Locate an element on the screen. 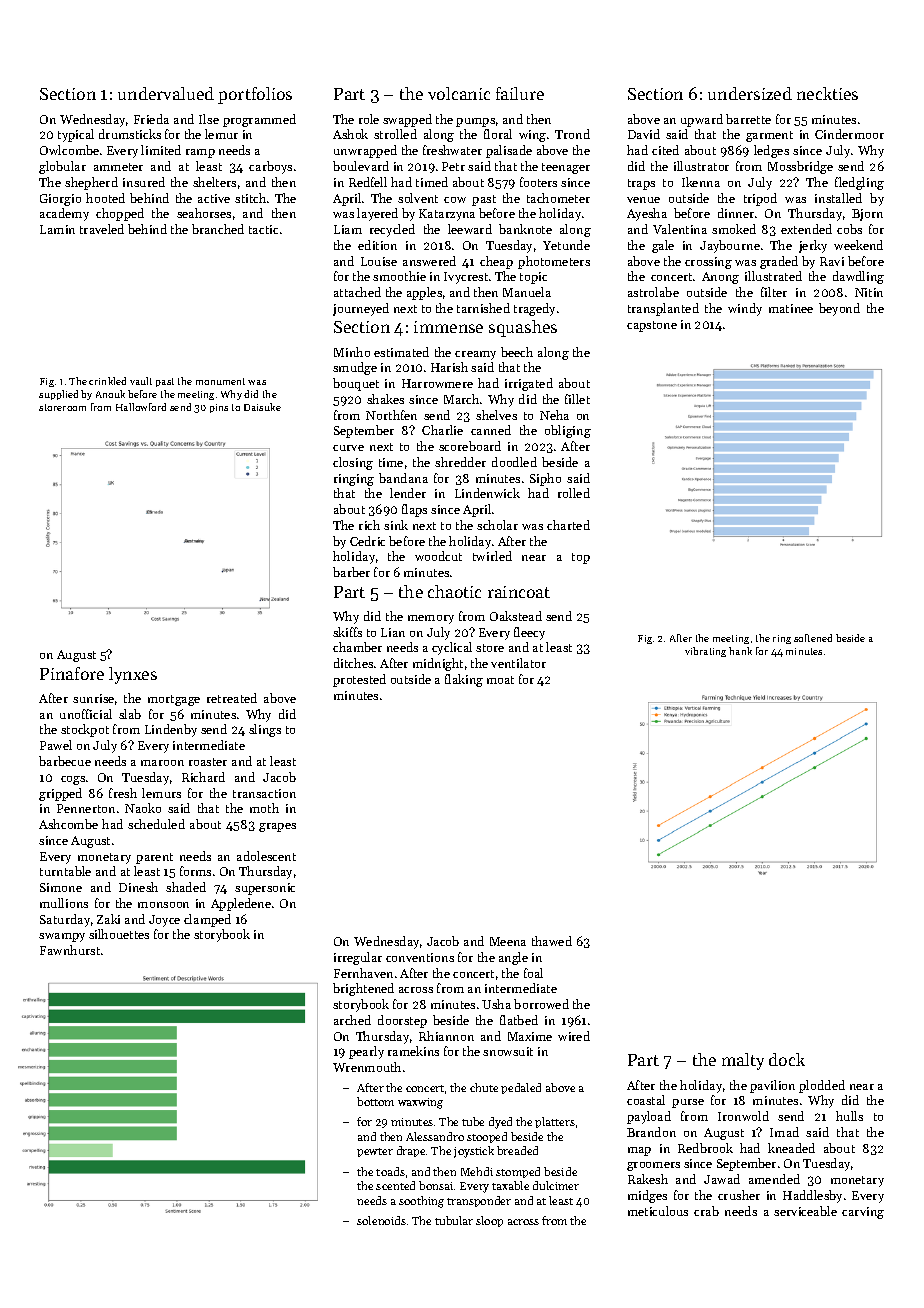  weekend is located at coordinates (858, 245).
